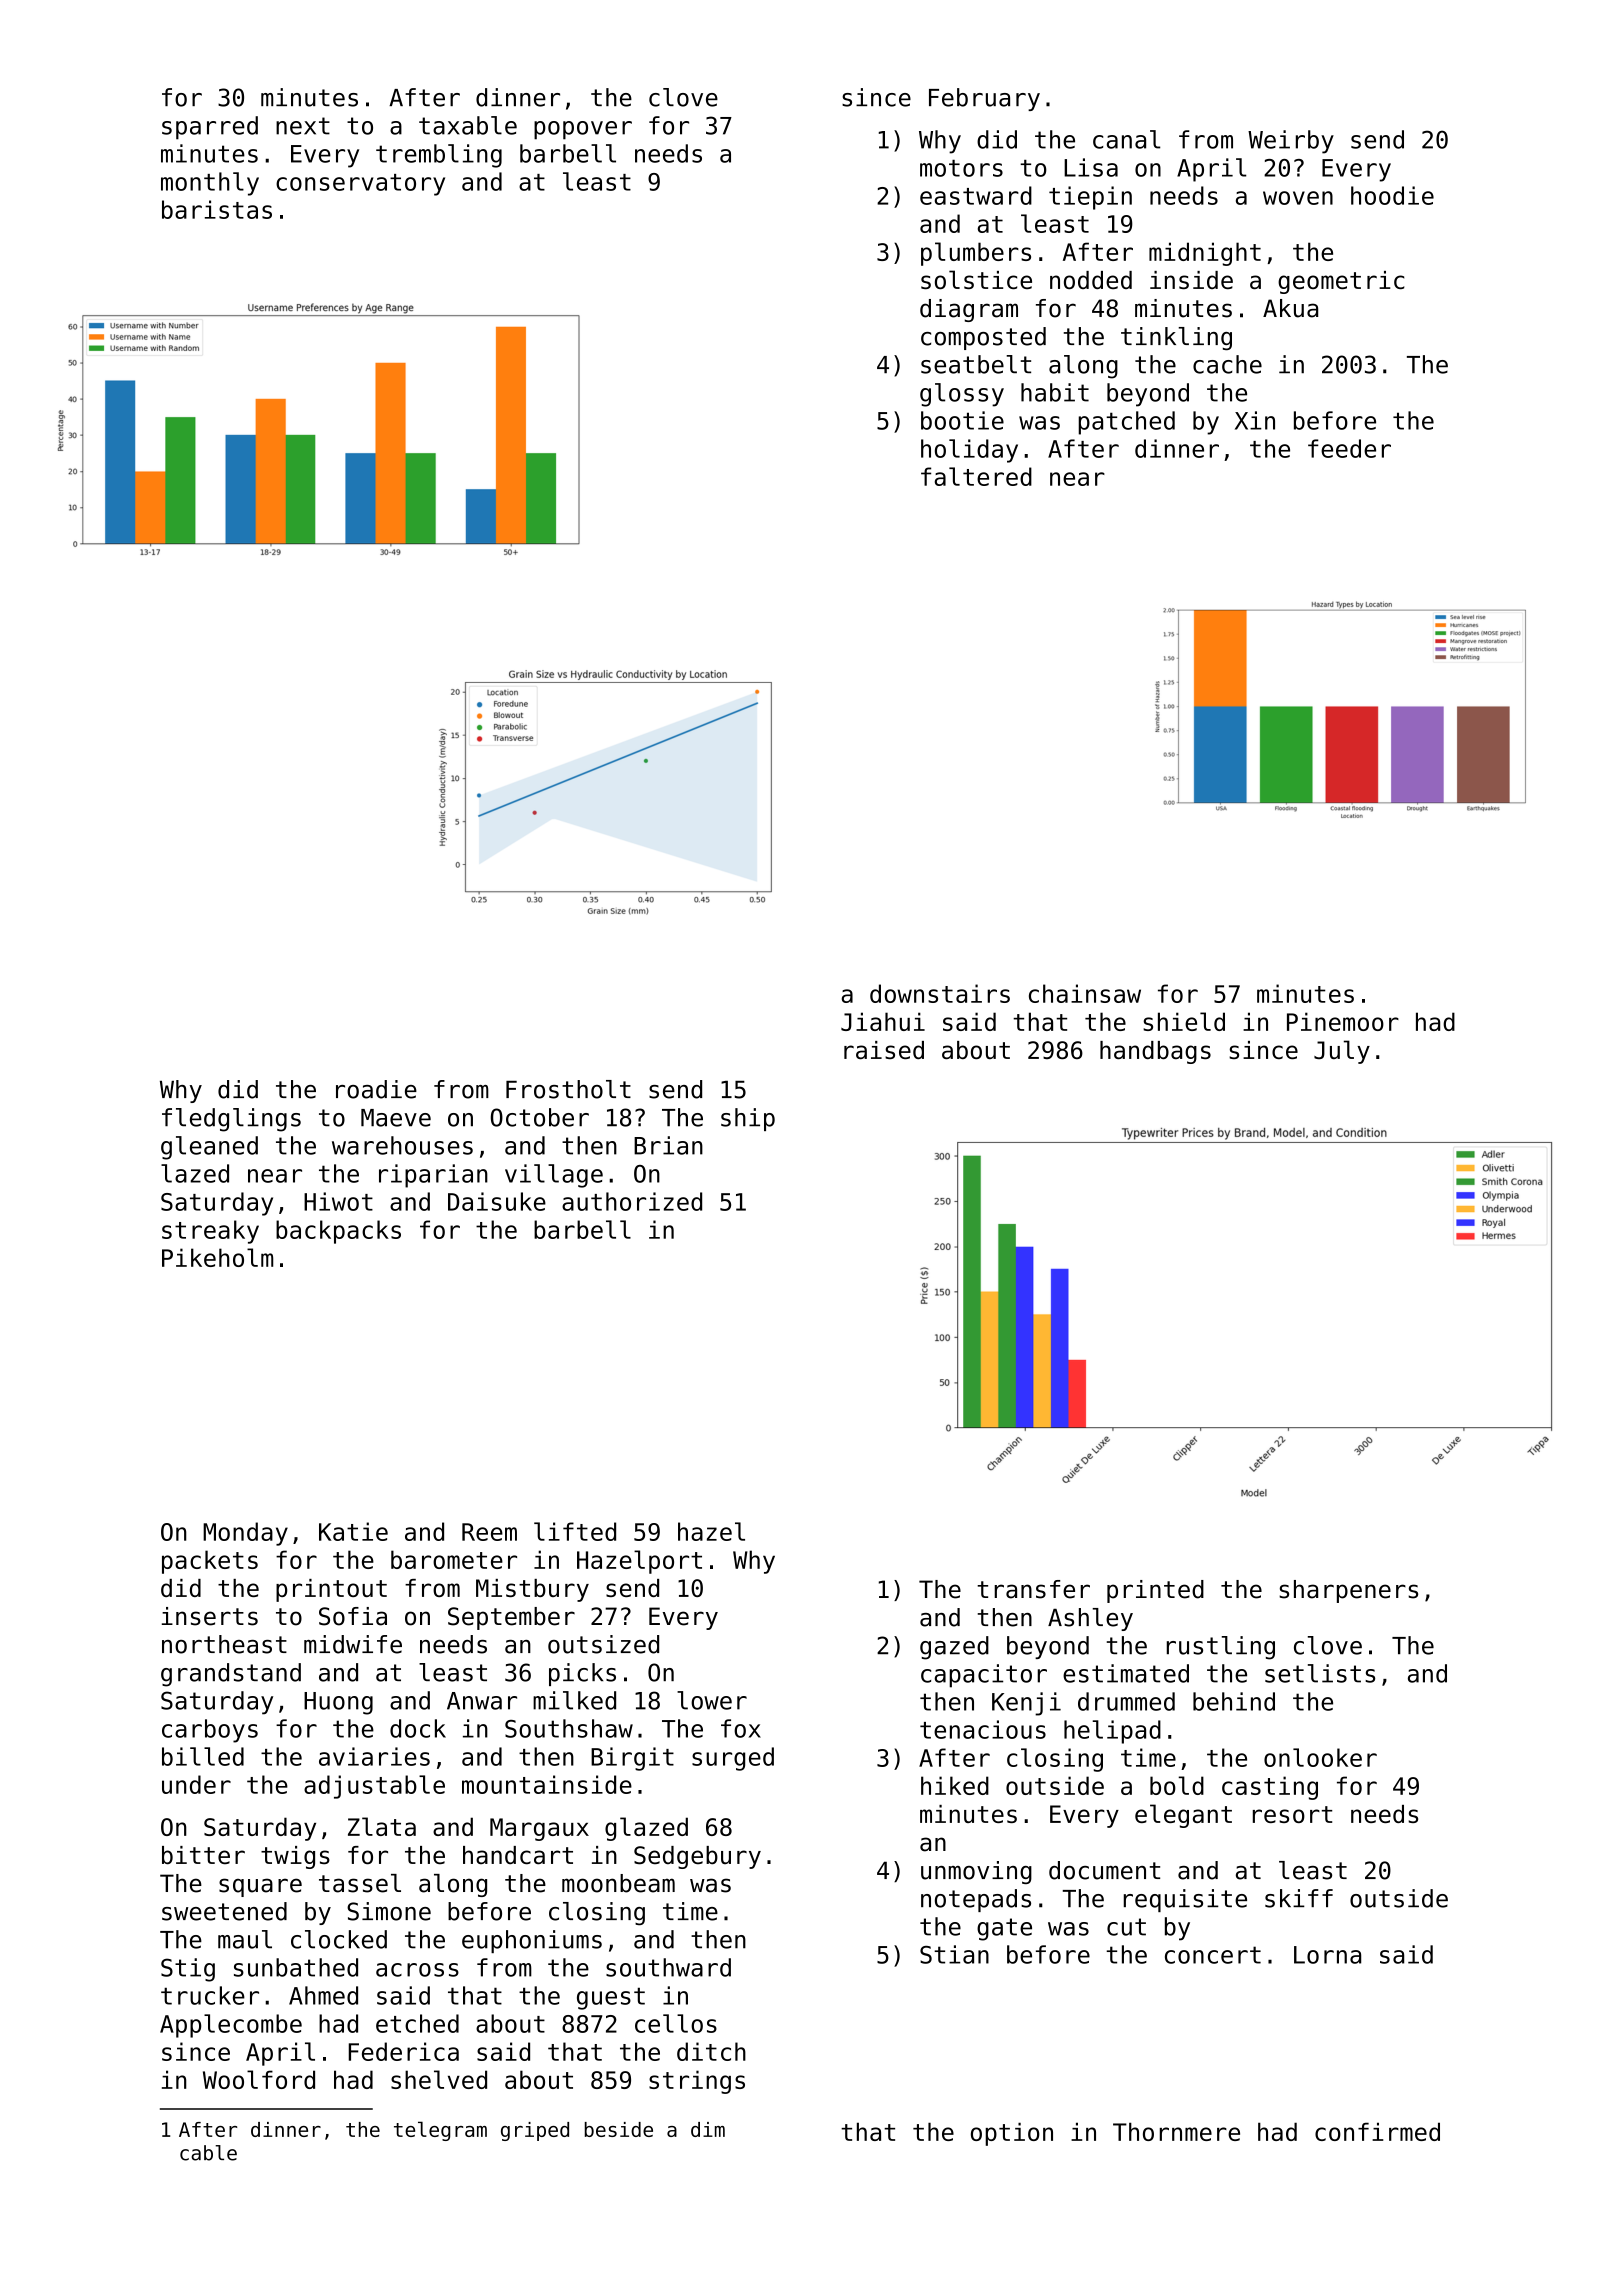 The image size is (1620, 2292). Describe the element at coordinates (940, 993) in the document. I see `downstairs` at that location.
